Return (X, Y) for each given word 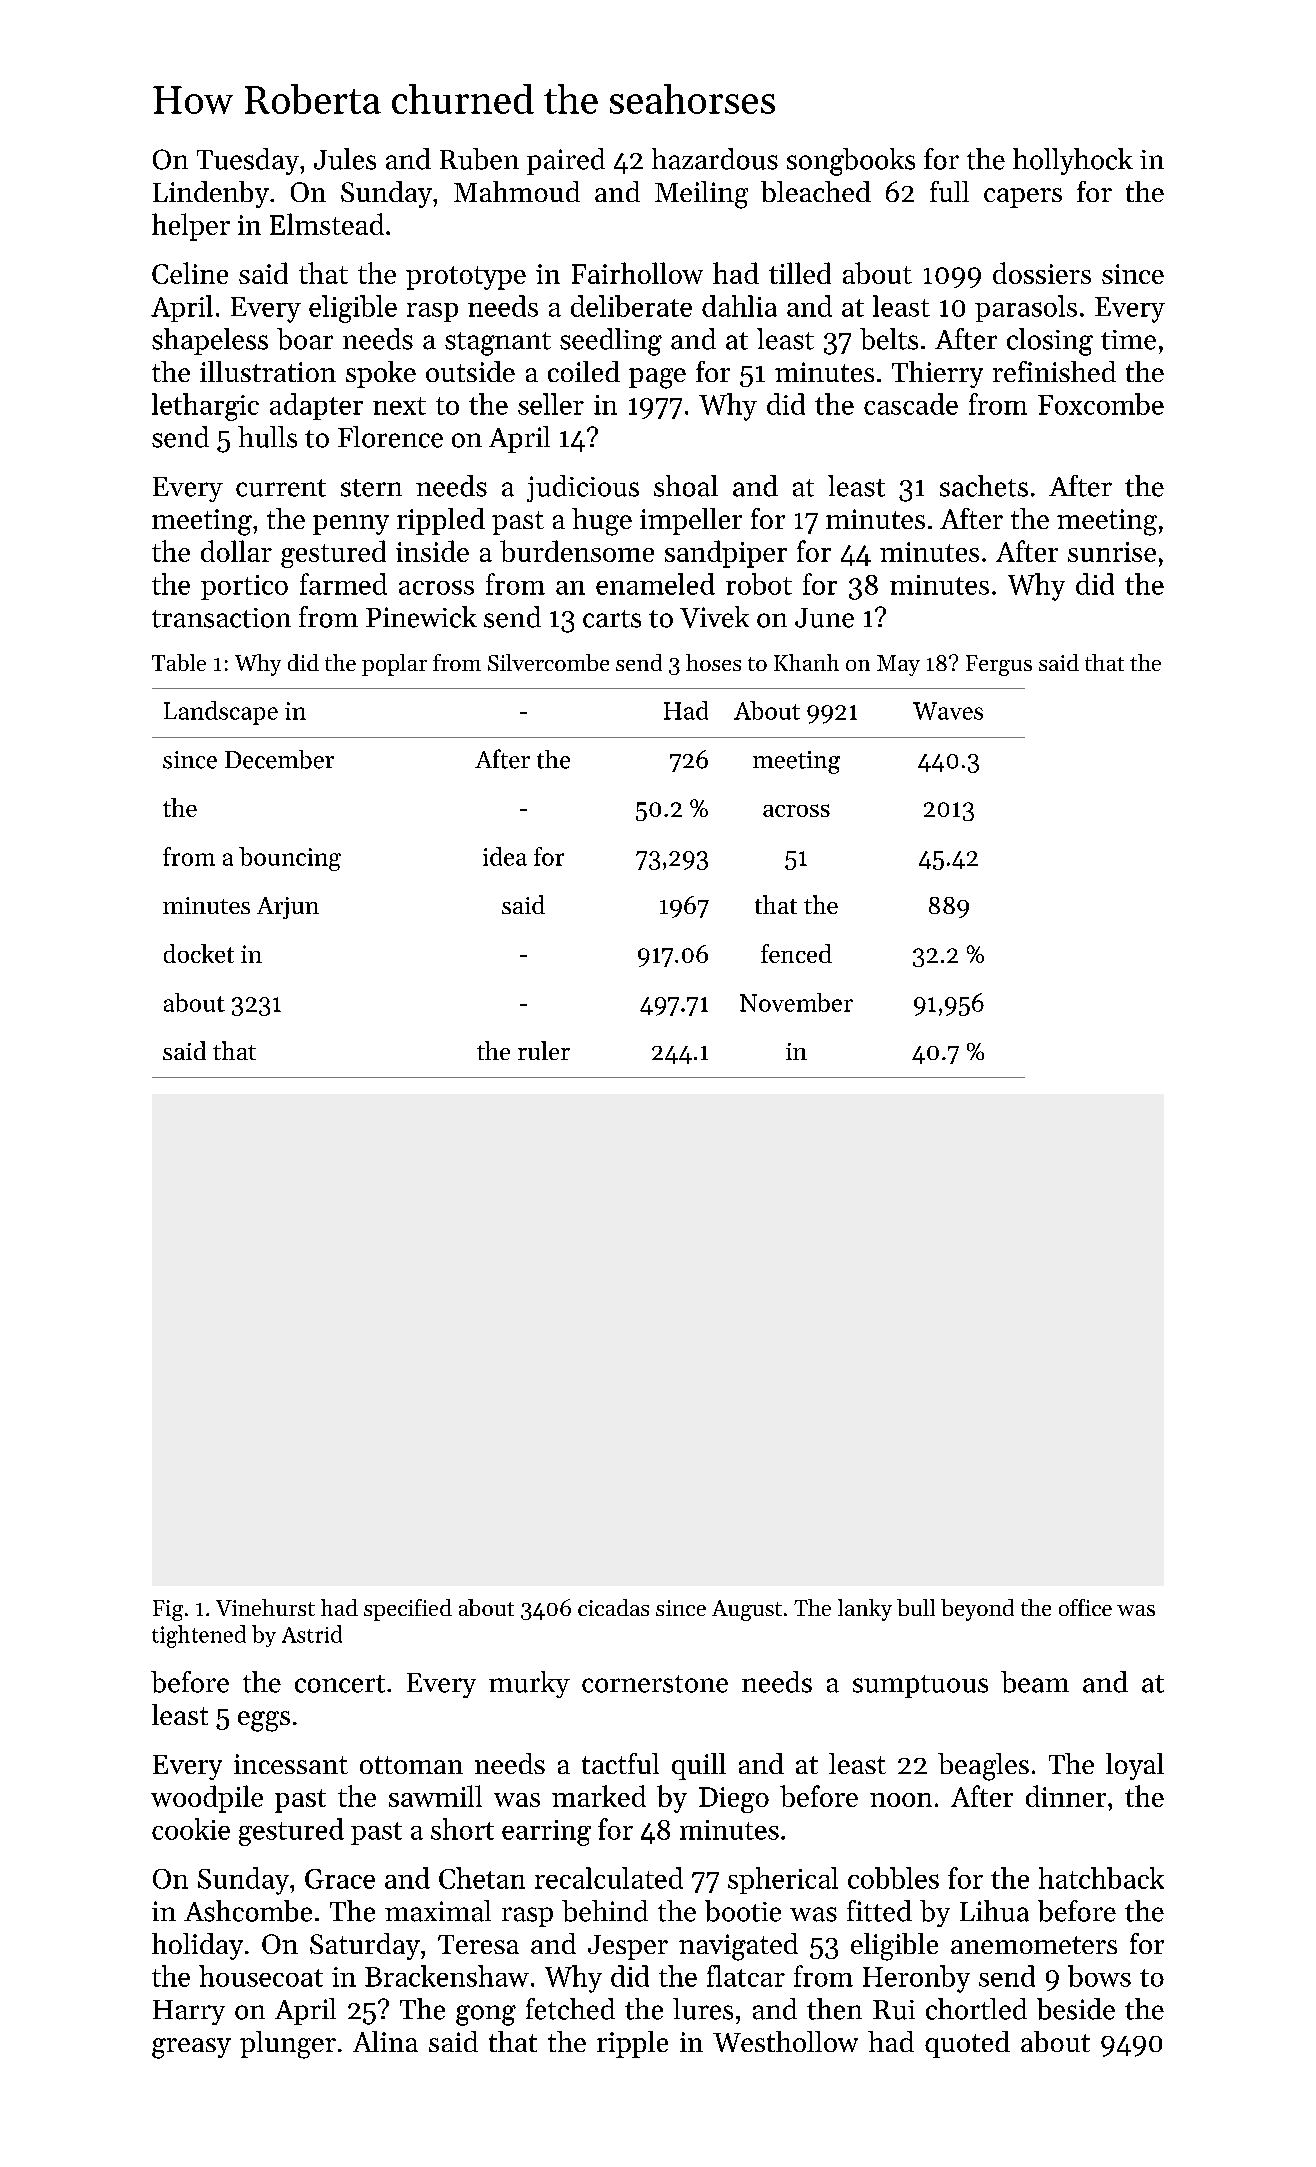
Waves (948, 711)
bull (916, 1607)
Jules (345, 159)
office (1085, 1607)
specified (408, 1610)
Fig (168, 1610)
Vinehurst (265, 1607)
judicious (583, 488)
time (1128, 340)
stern (371, 488)
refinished (1054, 371)
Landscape (221, 713)
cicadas (613, 1607)
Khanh (806, 662)
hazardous (715, 159)
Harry (189, 2012)
